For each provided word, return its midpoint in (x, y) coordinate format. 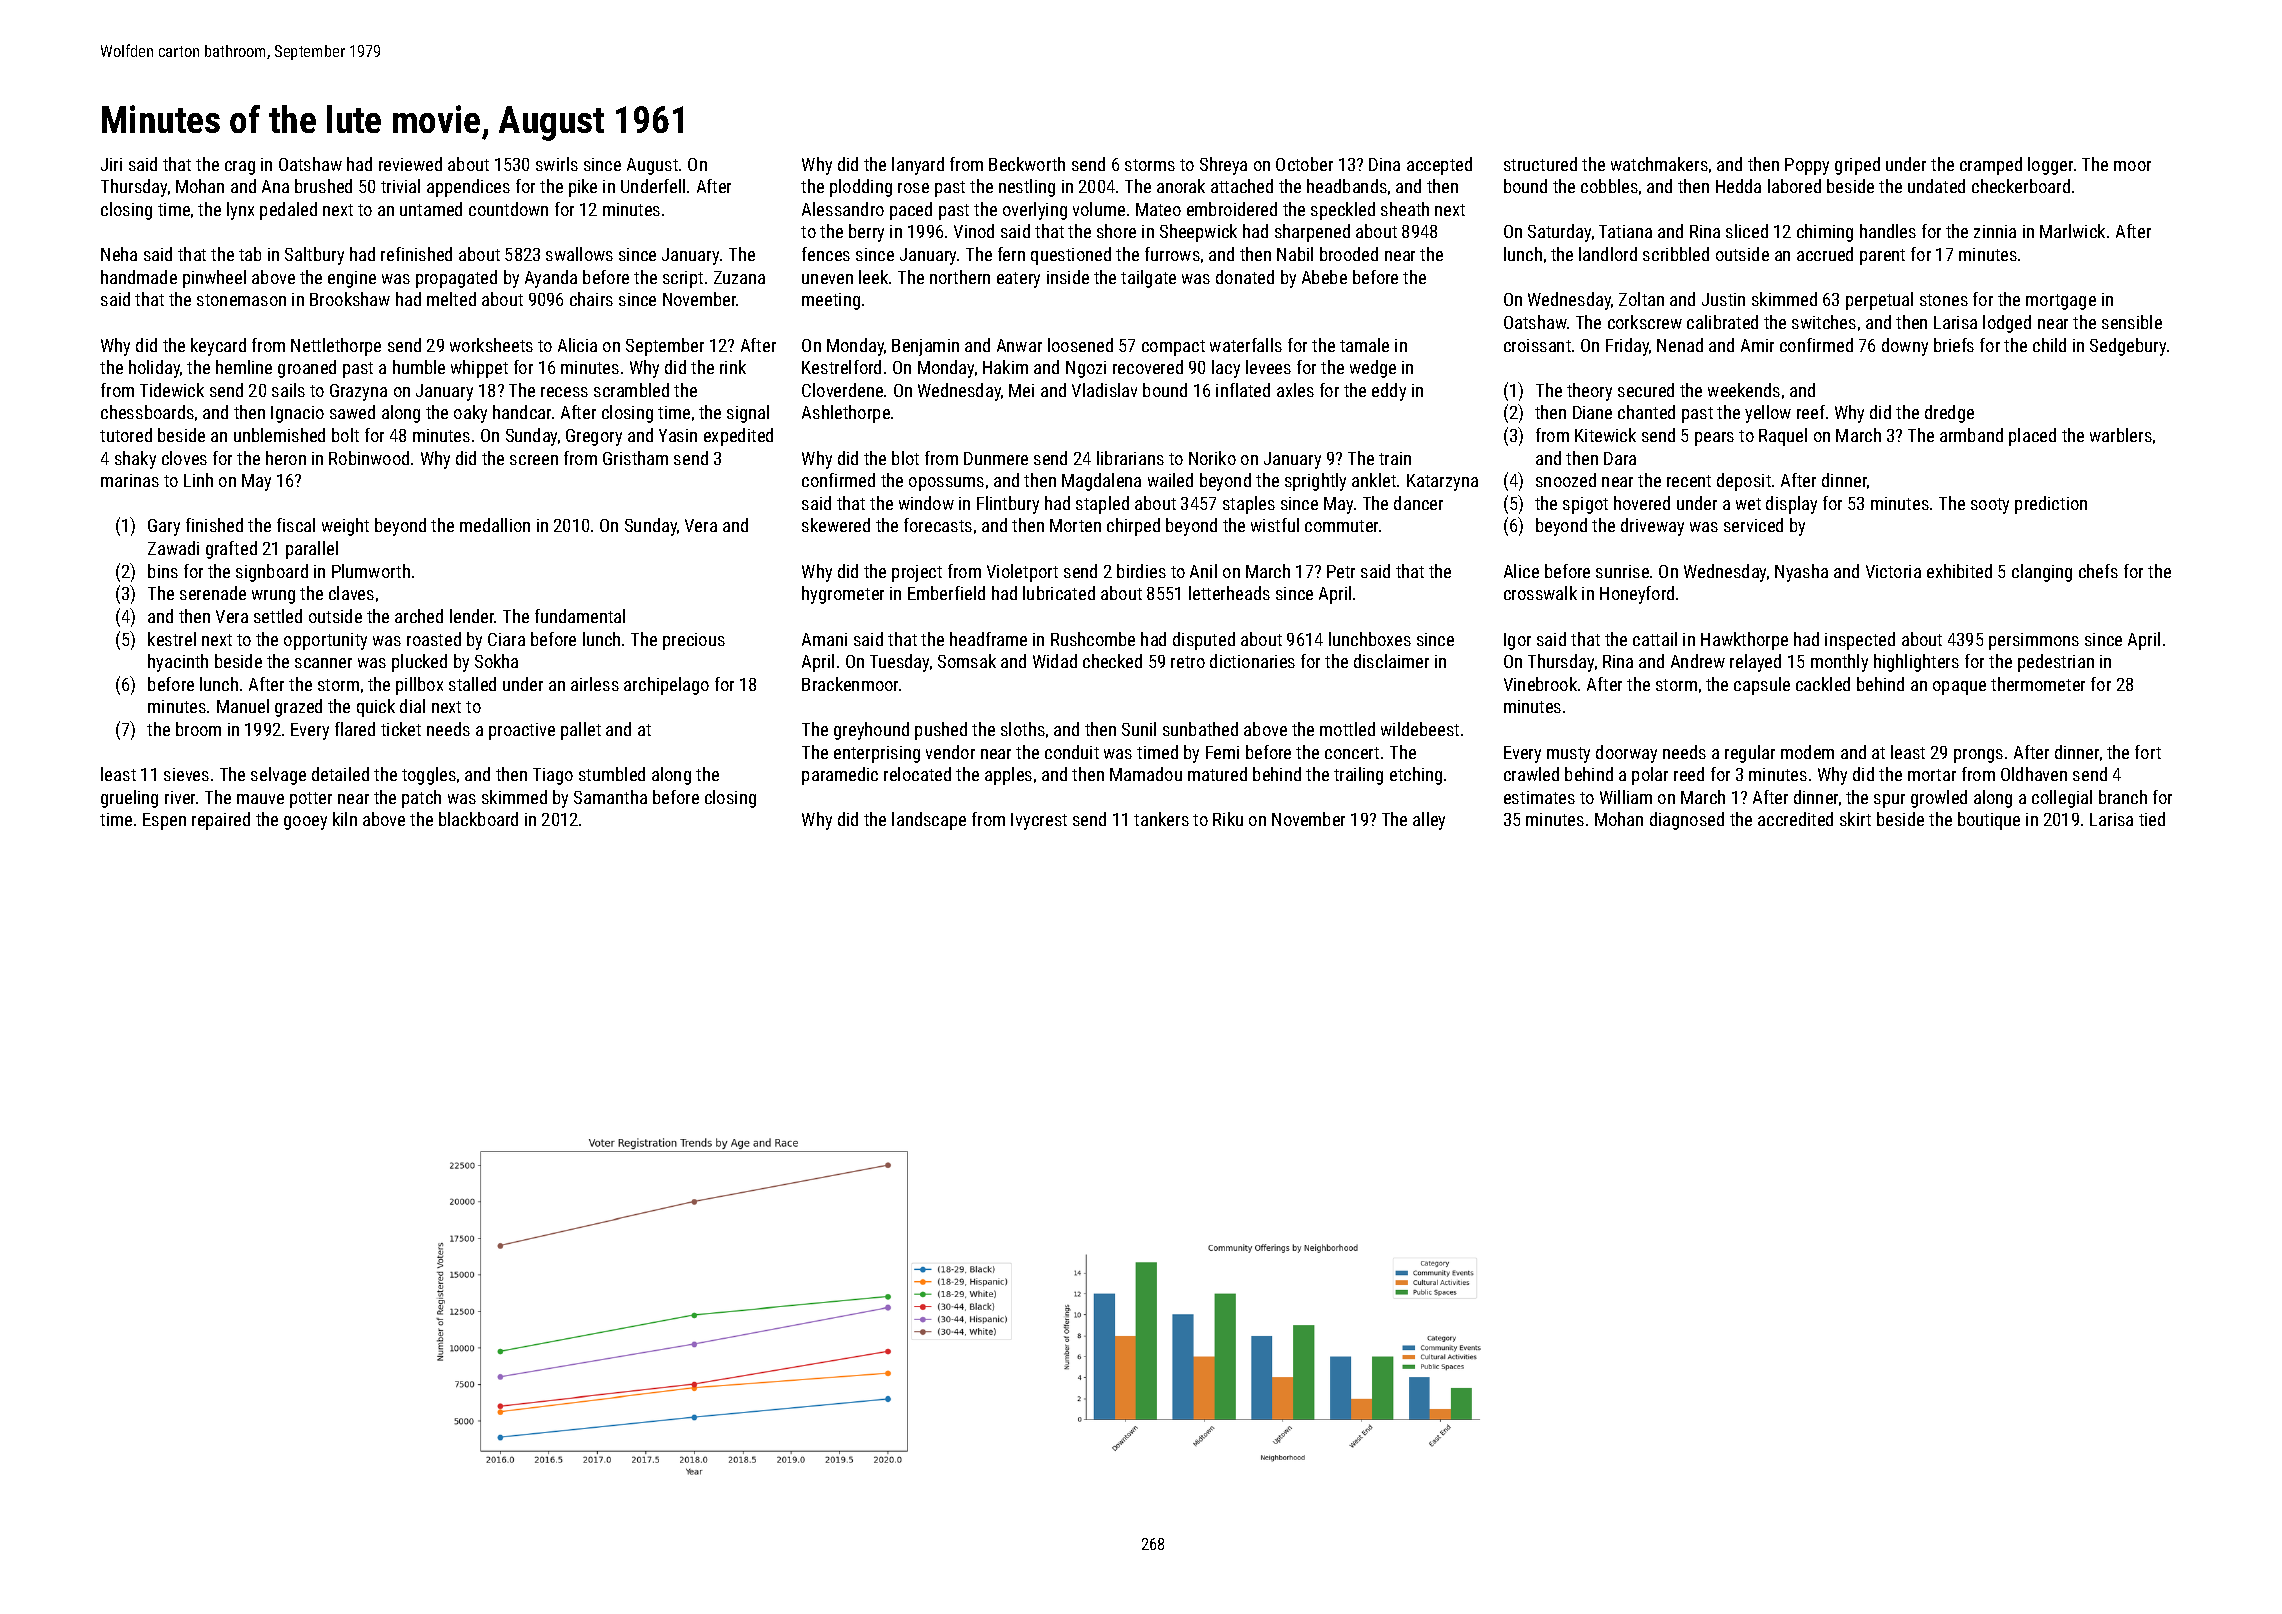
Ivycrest (1039, 821)
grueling (129, 799)
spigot (1585, 505)
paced (911, 211)
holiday (154, 369)
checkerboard (2021, 186)
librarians (1130, 458)
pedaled (288, 211)
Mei (1021, 390)
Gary (164, 527)
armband (1971, 435)
